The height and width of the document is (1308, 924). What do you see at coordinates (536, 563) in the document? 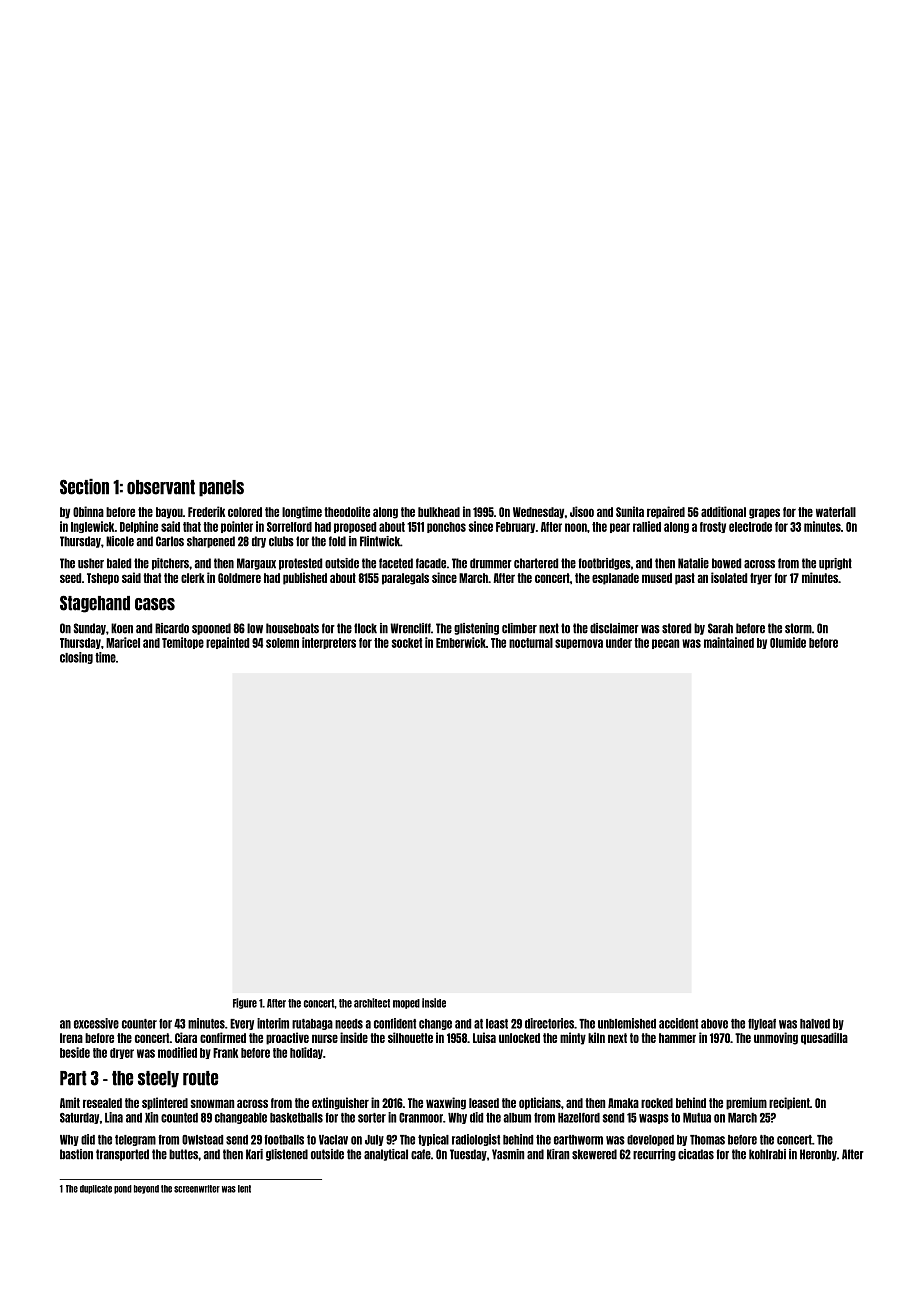
I see `chartered` at bounding box center [536, 563].
